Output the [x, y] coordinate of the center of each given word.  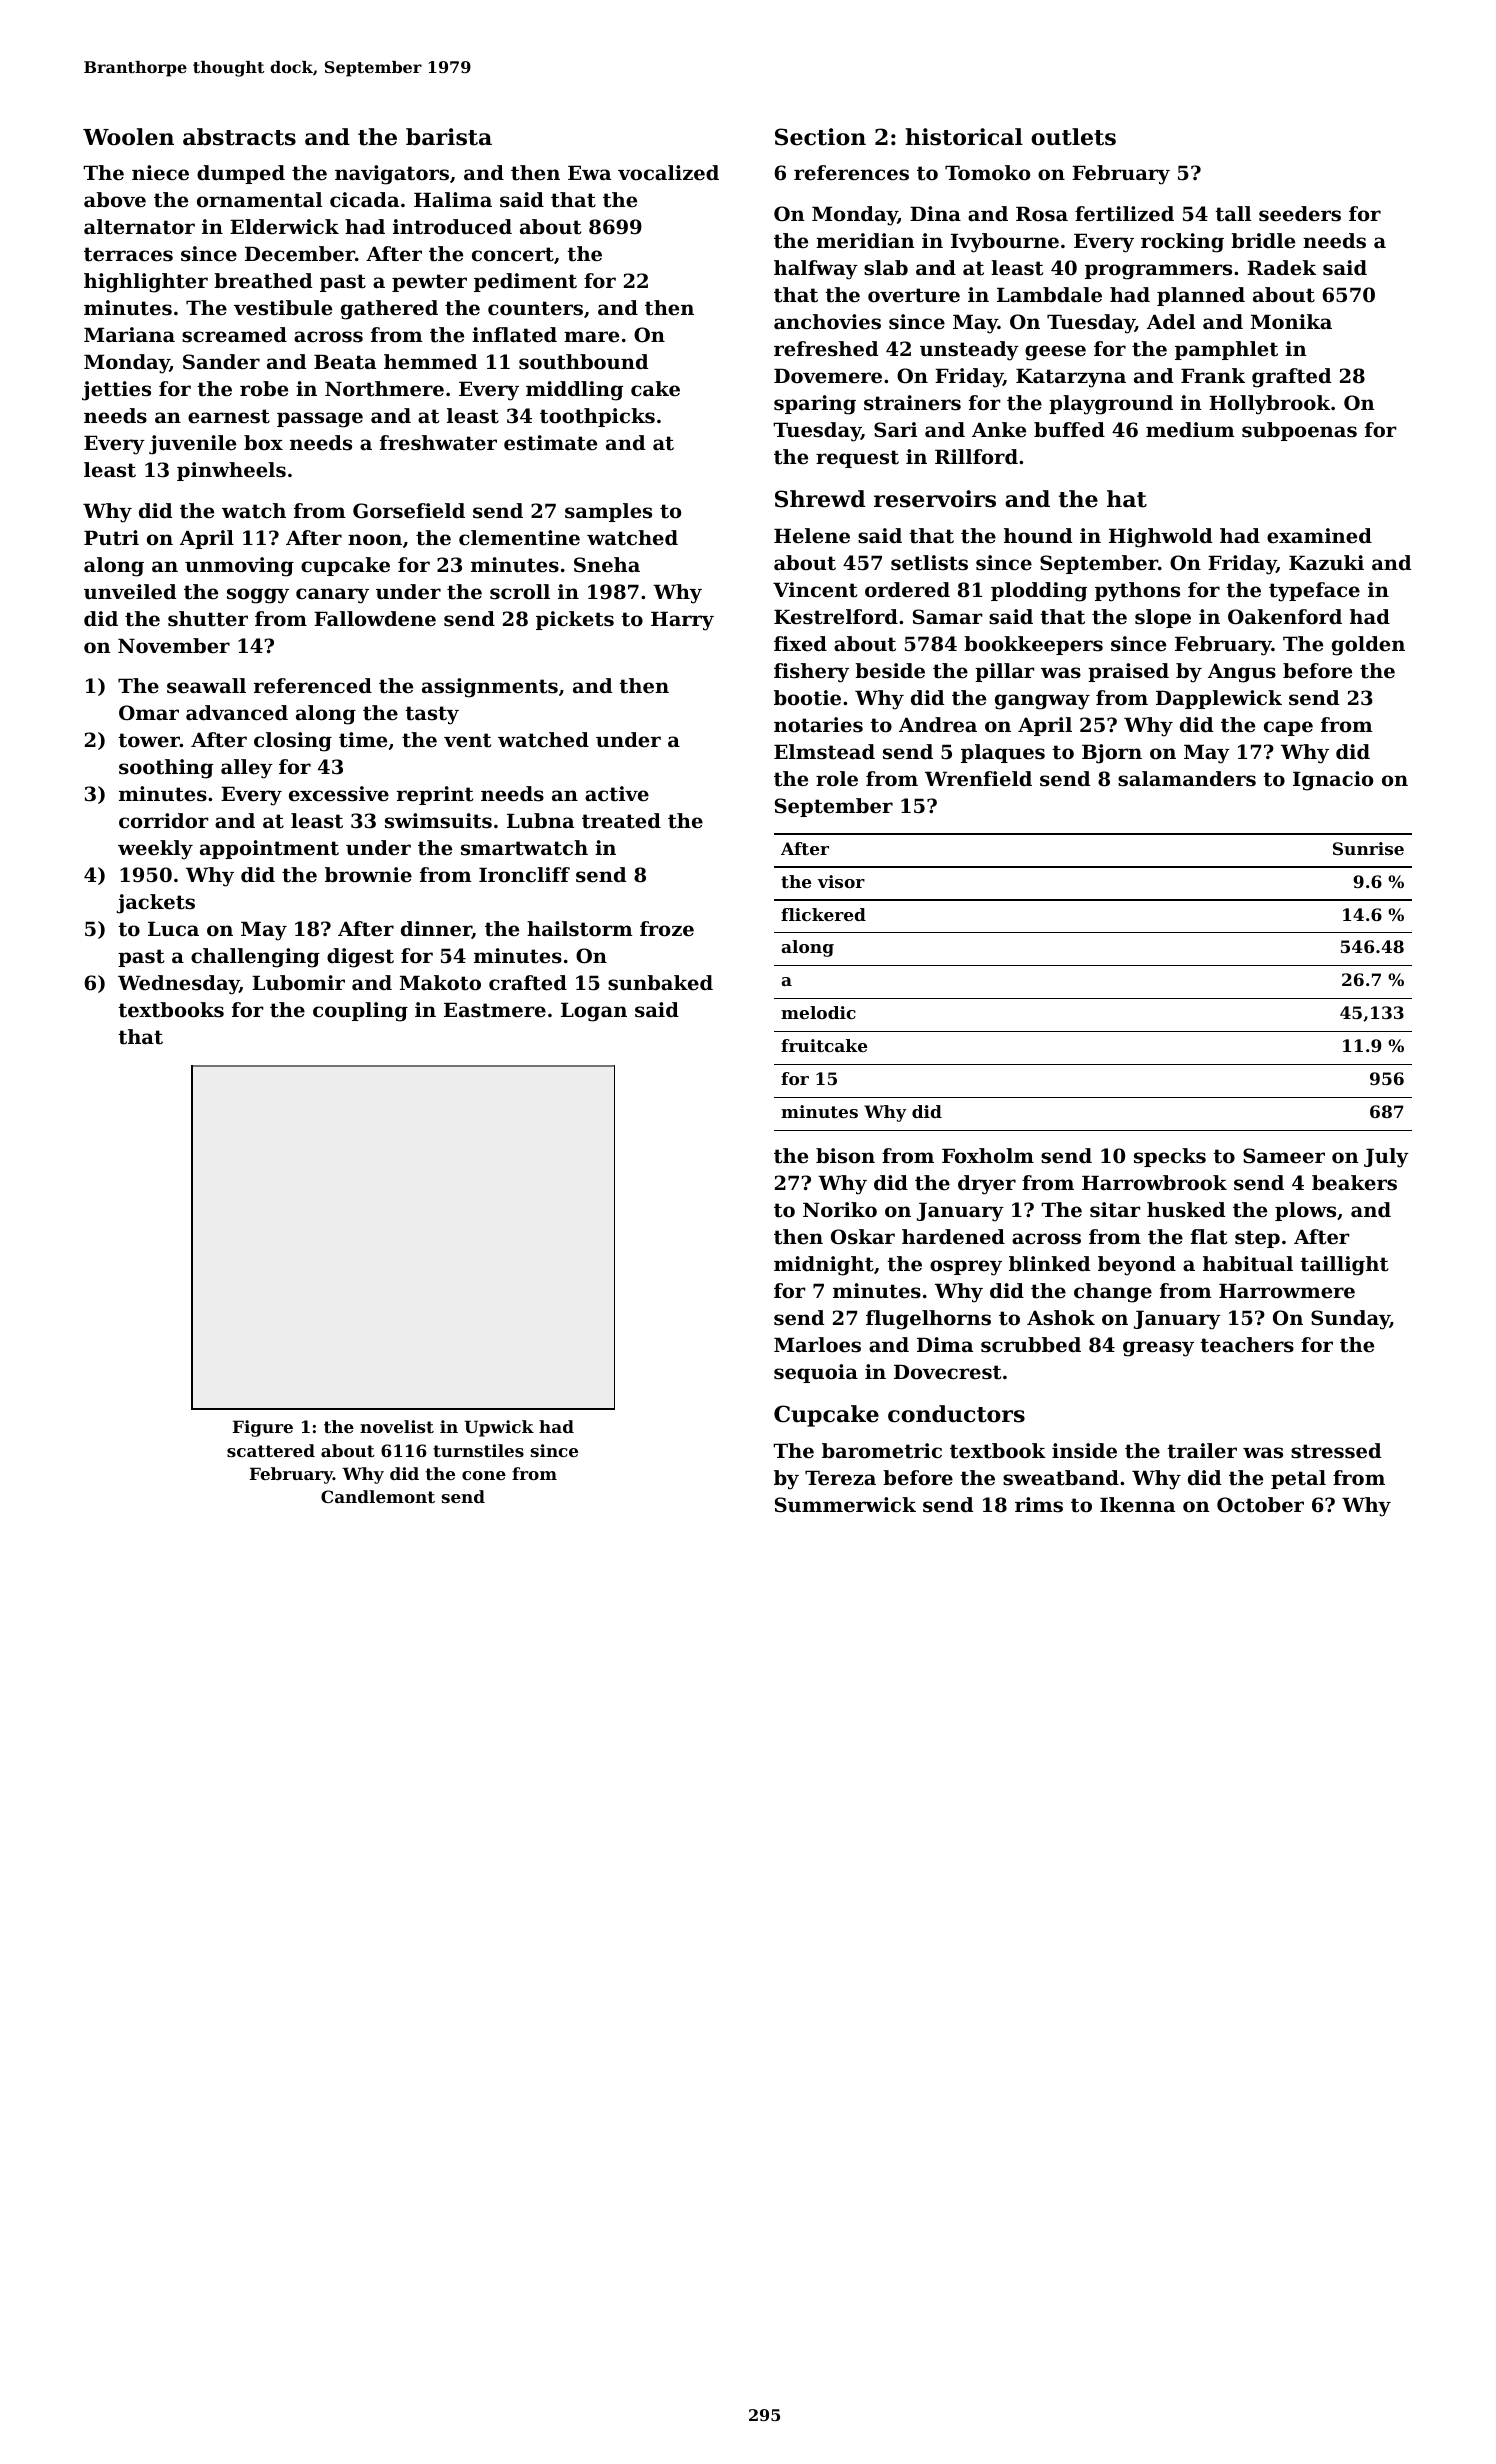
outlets [1073, 137]
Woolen [128, 137]
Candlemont [378, 1496]
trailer [1202, 1451]
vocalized [668, 173]
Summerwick [845, 1505]
